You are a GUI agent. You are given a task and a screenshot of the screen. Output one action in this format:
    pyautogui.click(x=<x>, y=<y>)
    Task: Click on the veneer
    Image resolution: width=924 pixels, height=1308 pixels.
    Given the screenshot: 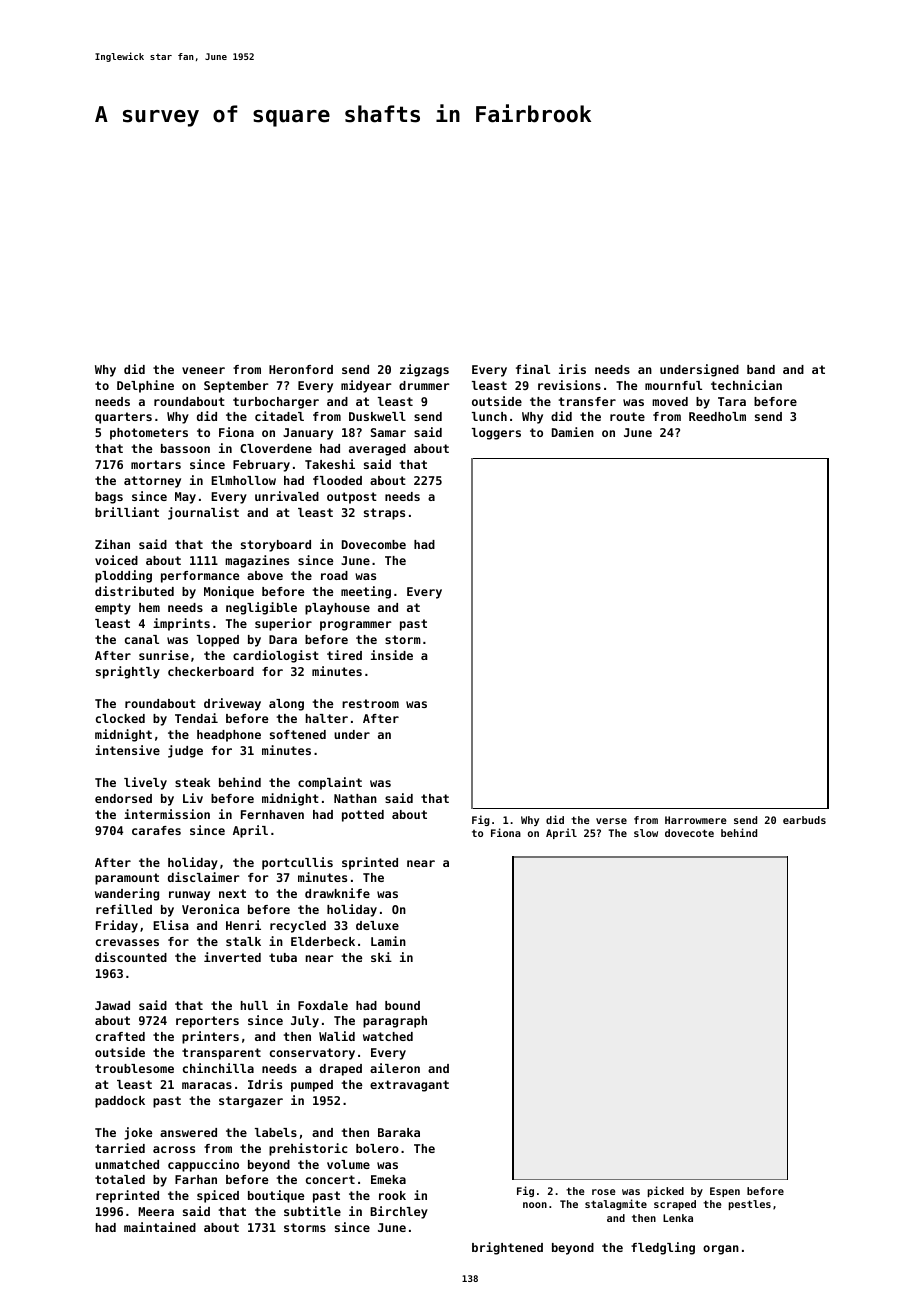 What is the action you would take?
    pyautogui.click(x=203, y=370)
